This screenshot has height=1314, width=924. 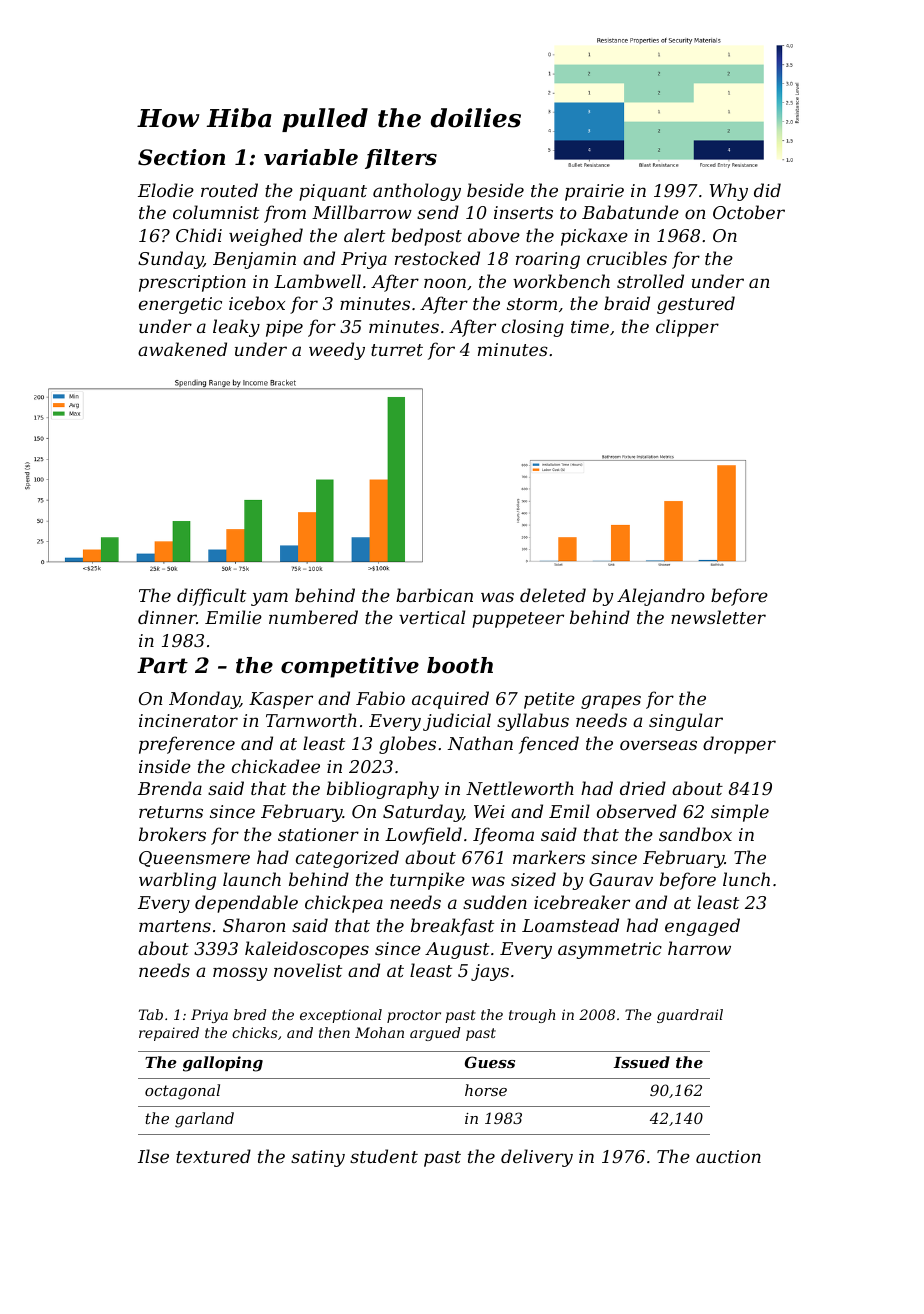 What do you see at coordinates (533, 328) in the screenshot?
I see `closing` at bounding box center [533, 328].
